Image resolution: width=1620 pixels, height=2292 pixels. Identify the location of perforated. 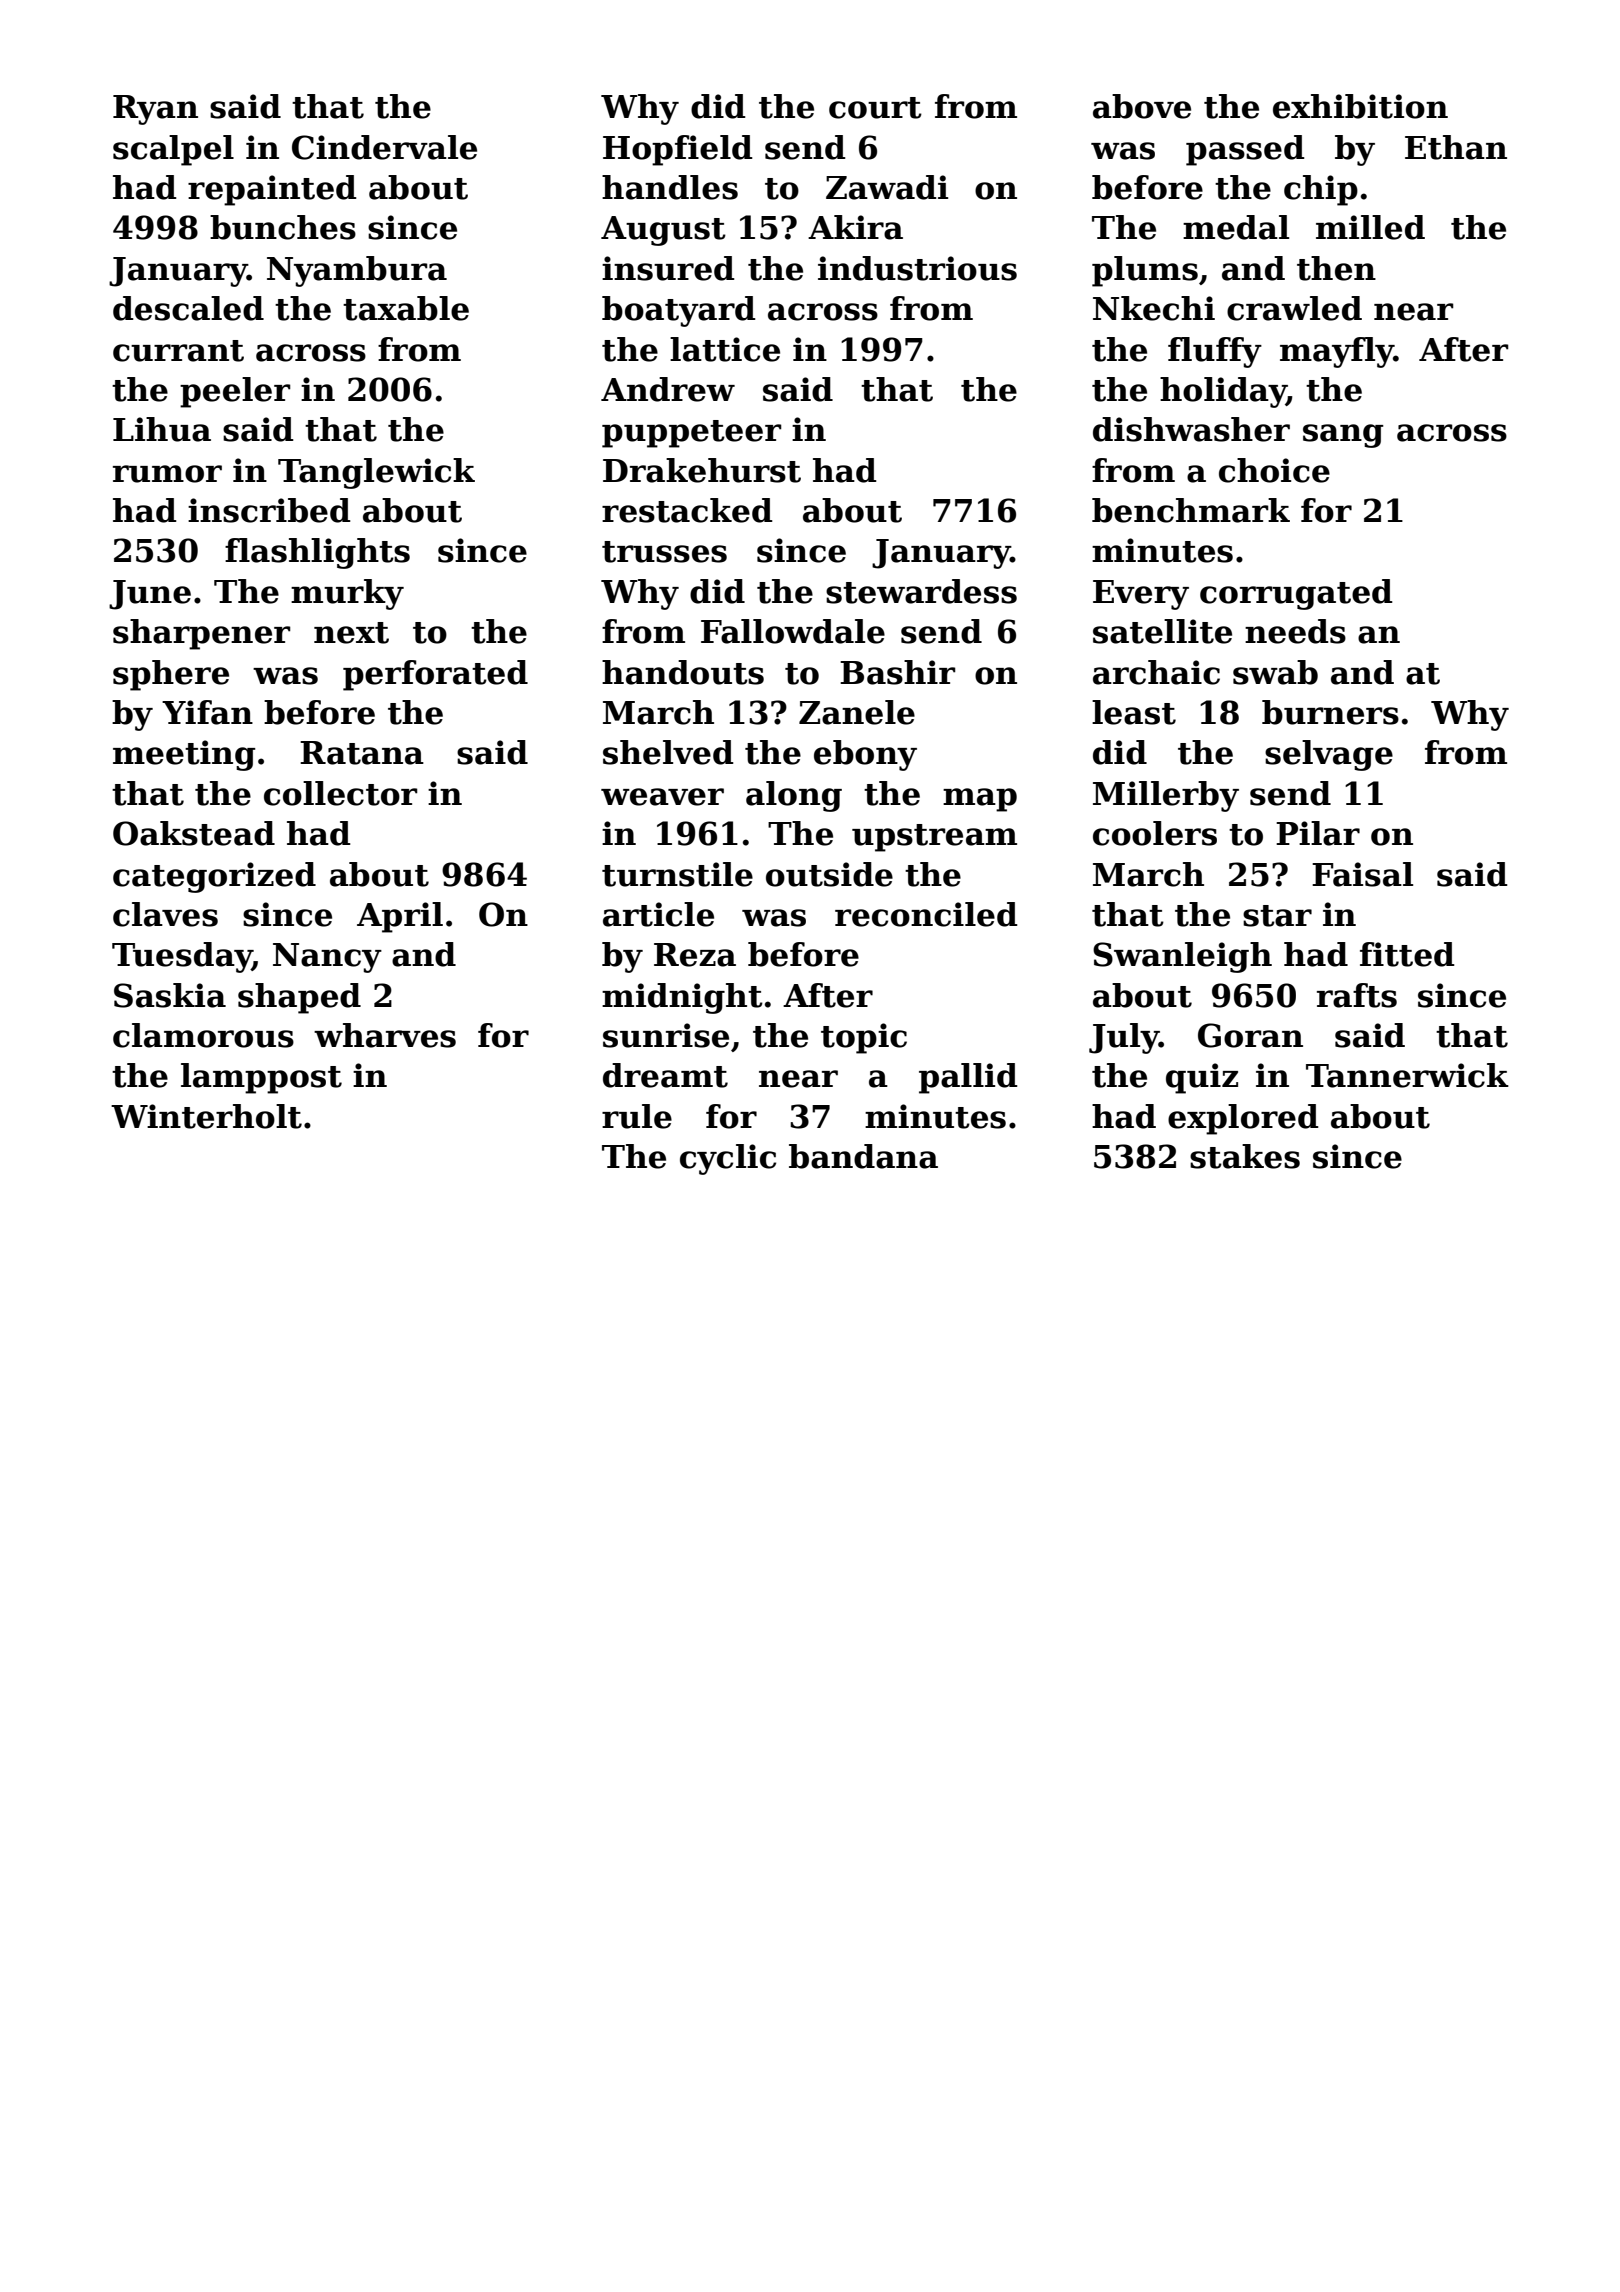
(435, 675).
